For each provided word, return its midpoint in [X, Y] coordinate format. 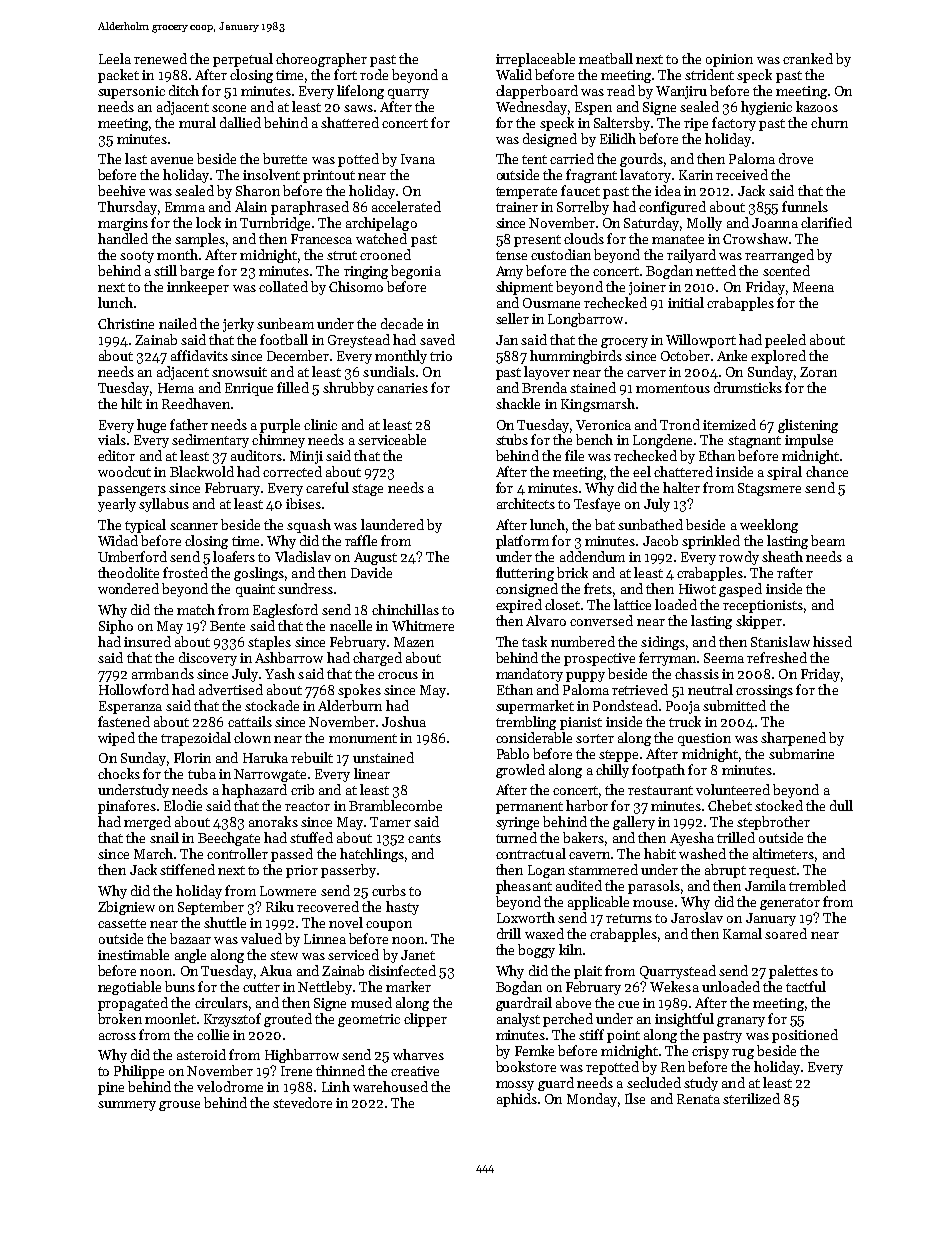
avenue [172, 160]
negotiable [129, 988]
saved [437, 339]
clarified [826, 222]
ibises [303, 503]
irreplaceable [535, 60]
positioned [805, 1036]
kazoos [817, 106]
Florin [192, 757]
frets [598, 588]
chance [827, 471]
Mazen [414, 642]
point [623, 1036]
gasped [740, 590]
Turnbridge [275, 224]
